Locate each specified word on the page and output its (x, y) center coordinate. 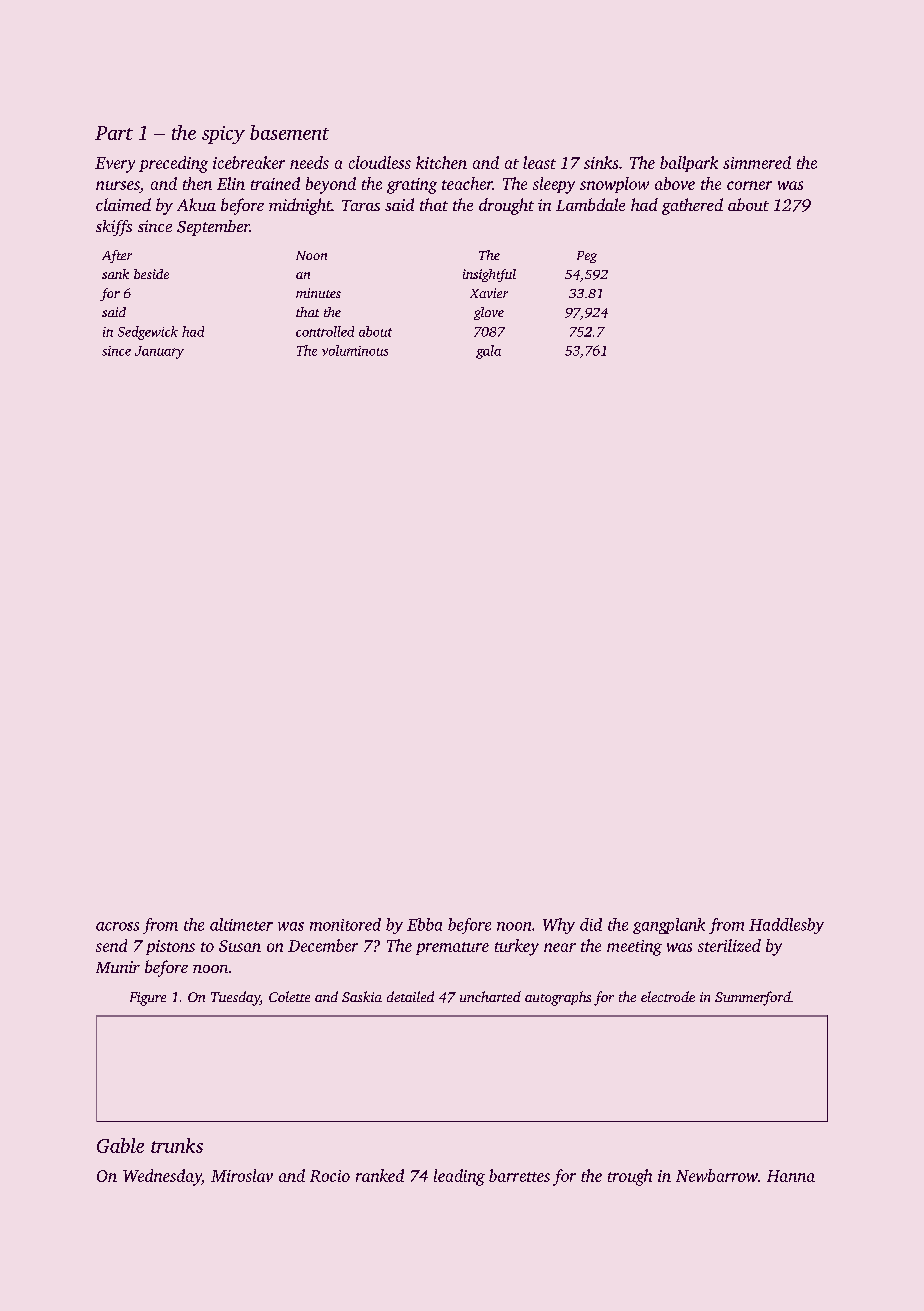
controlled (325, 331)
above (675, 183)
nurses (118, 187)
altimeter (241, 924)
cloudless (380, 162)
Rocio (330, 1176)
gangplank (669, 926)
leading (459, 1177)
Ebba (424, 924)
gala (488, 352)
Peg (587, 257)
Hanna (791, 1176)
